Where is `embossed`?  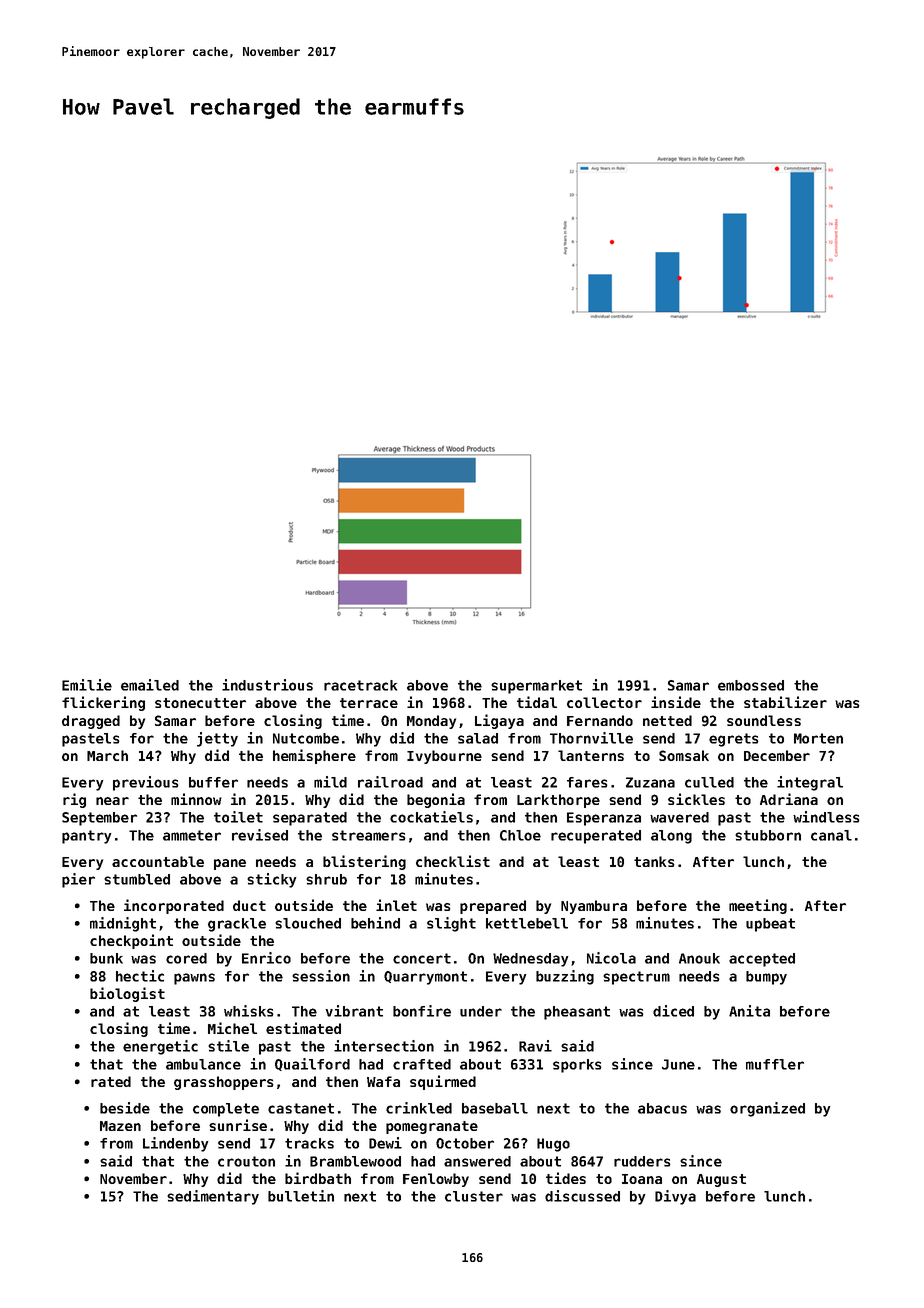
embossed is located at coordinates (751, 685).
